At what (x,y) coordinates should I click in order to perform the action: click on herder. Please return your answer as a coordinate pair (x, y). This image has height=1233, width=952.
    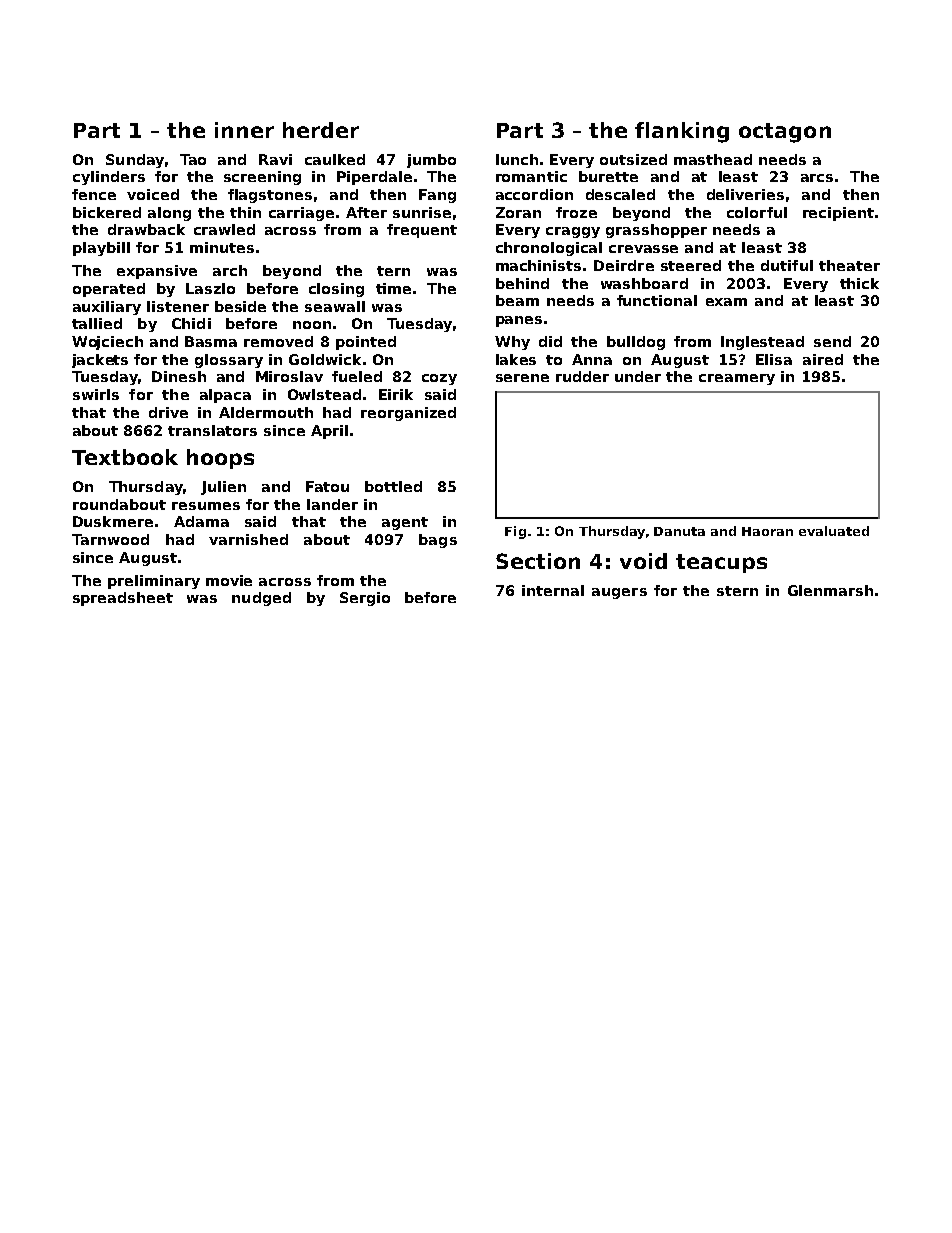
    Looking at the image, I should click on (321, 130).
